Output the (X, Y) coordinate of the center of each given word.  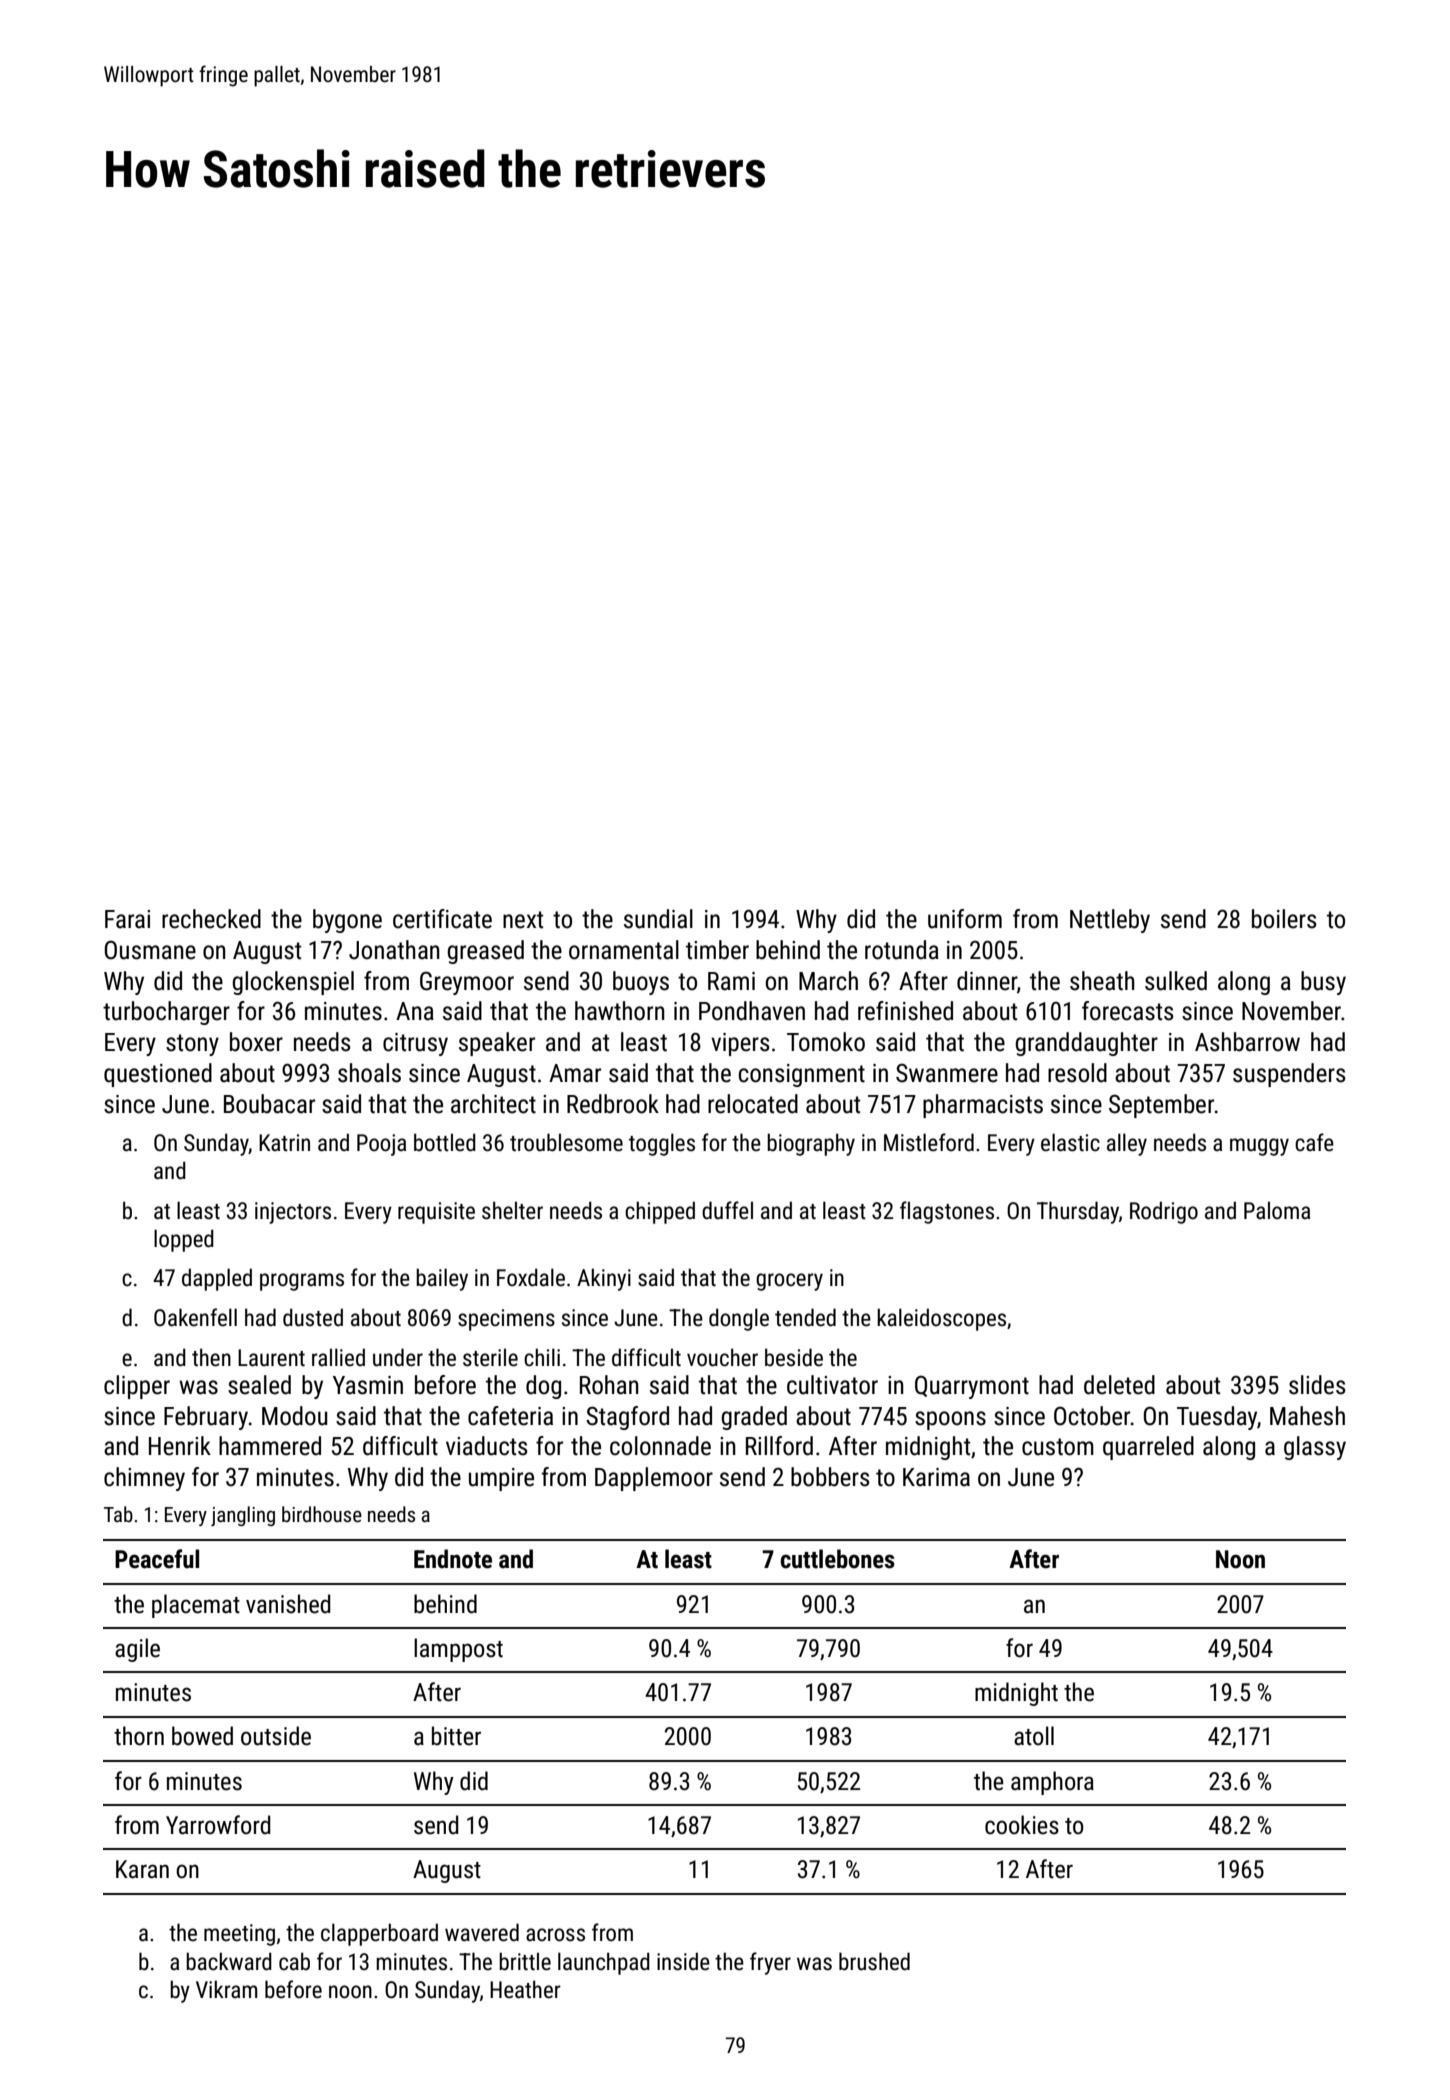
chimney (144, 1479)
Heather (525, 1989)
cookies (1022, 1825)
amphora (1052, 1783)
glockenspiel (293, 983)
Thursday (1078, 1212)
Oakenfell (195, 1317)
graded (754, 1418)
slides (1317, 1385)
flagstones (947, 1212)
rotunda (902, 950)
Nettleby (1110, 921)
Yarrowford (218, 1825)
